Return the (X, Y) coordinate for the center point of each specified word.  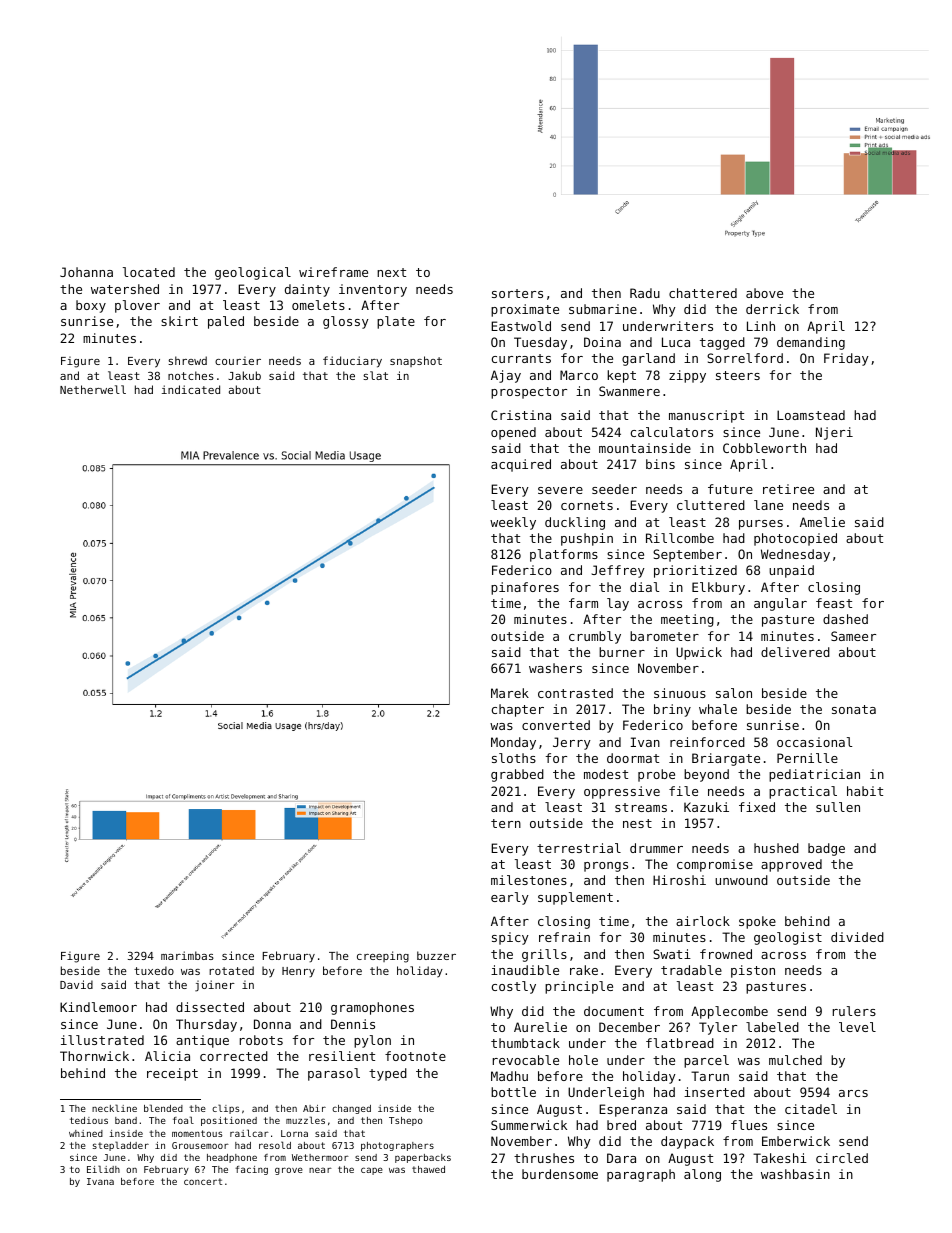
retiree (788, 489)
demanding (811, 343)
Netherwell (93, 389)
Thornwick (94, 1056)
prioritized (695, 571)
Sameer (853, 636)
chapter (518, 710)
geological (253, 273)
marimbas (187, 955)
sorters (517, 293)
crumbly (595, 637)
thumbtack (525, 1043)
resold (275, 1145)
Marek (510, 693)
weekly (513, 523)
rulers (854, 1011)
